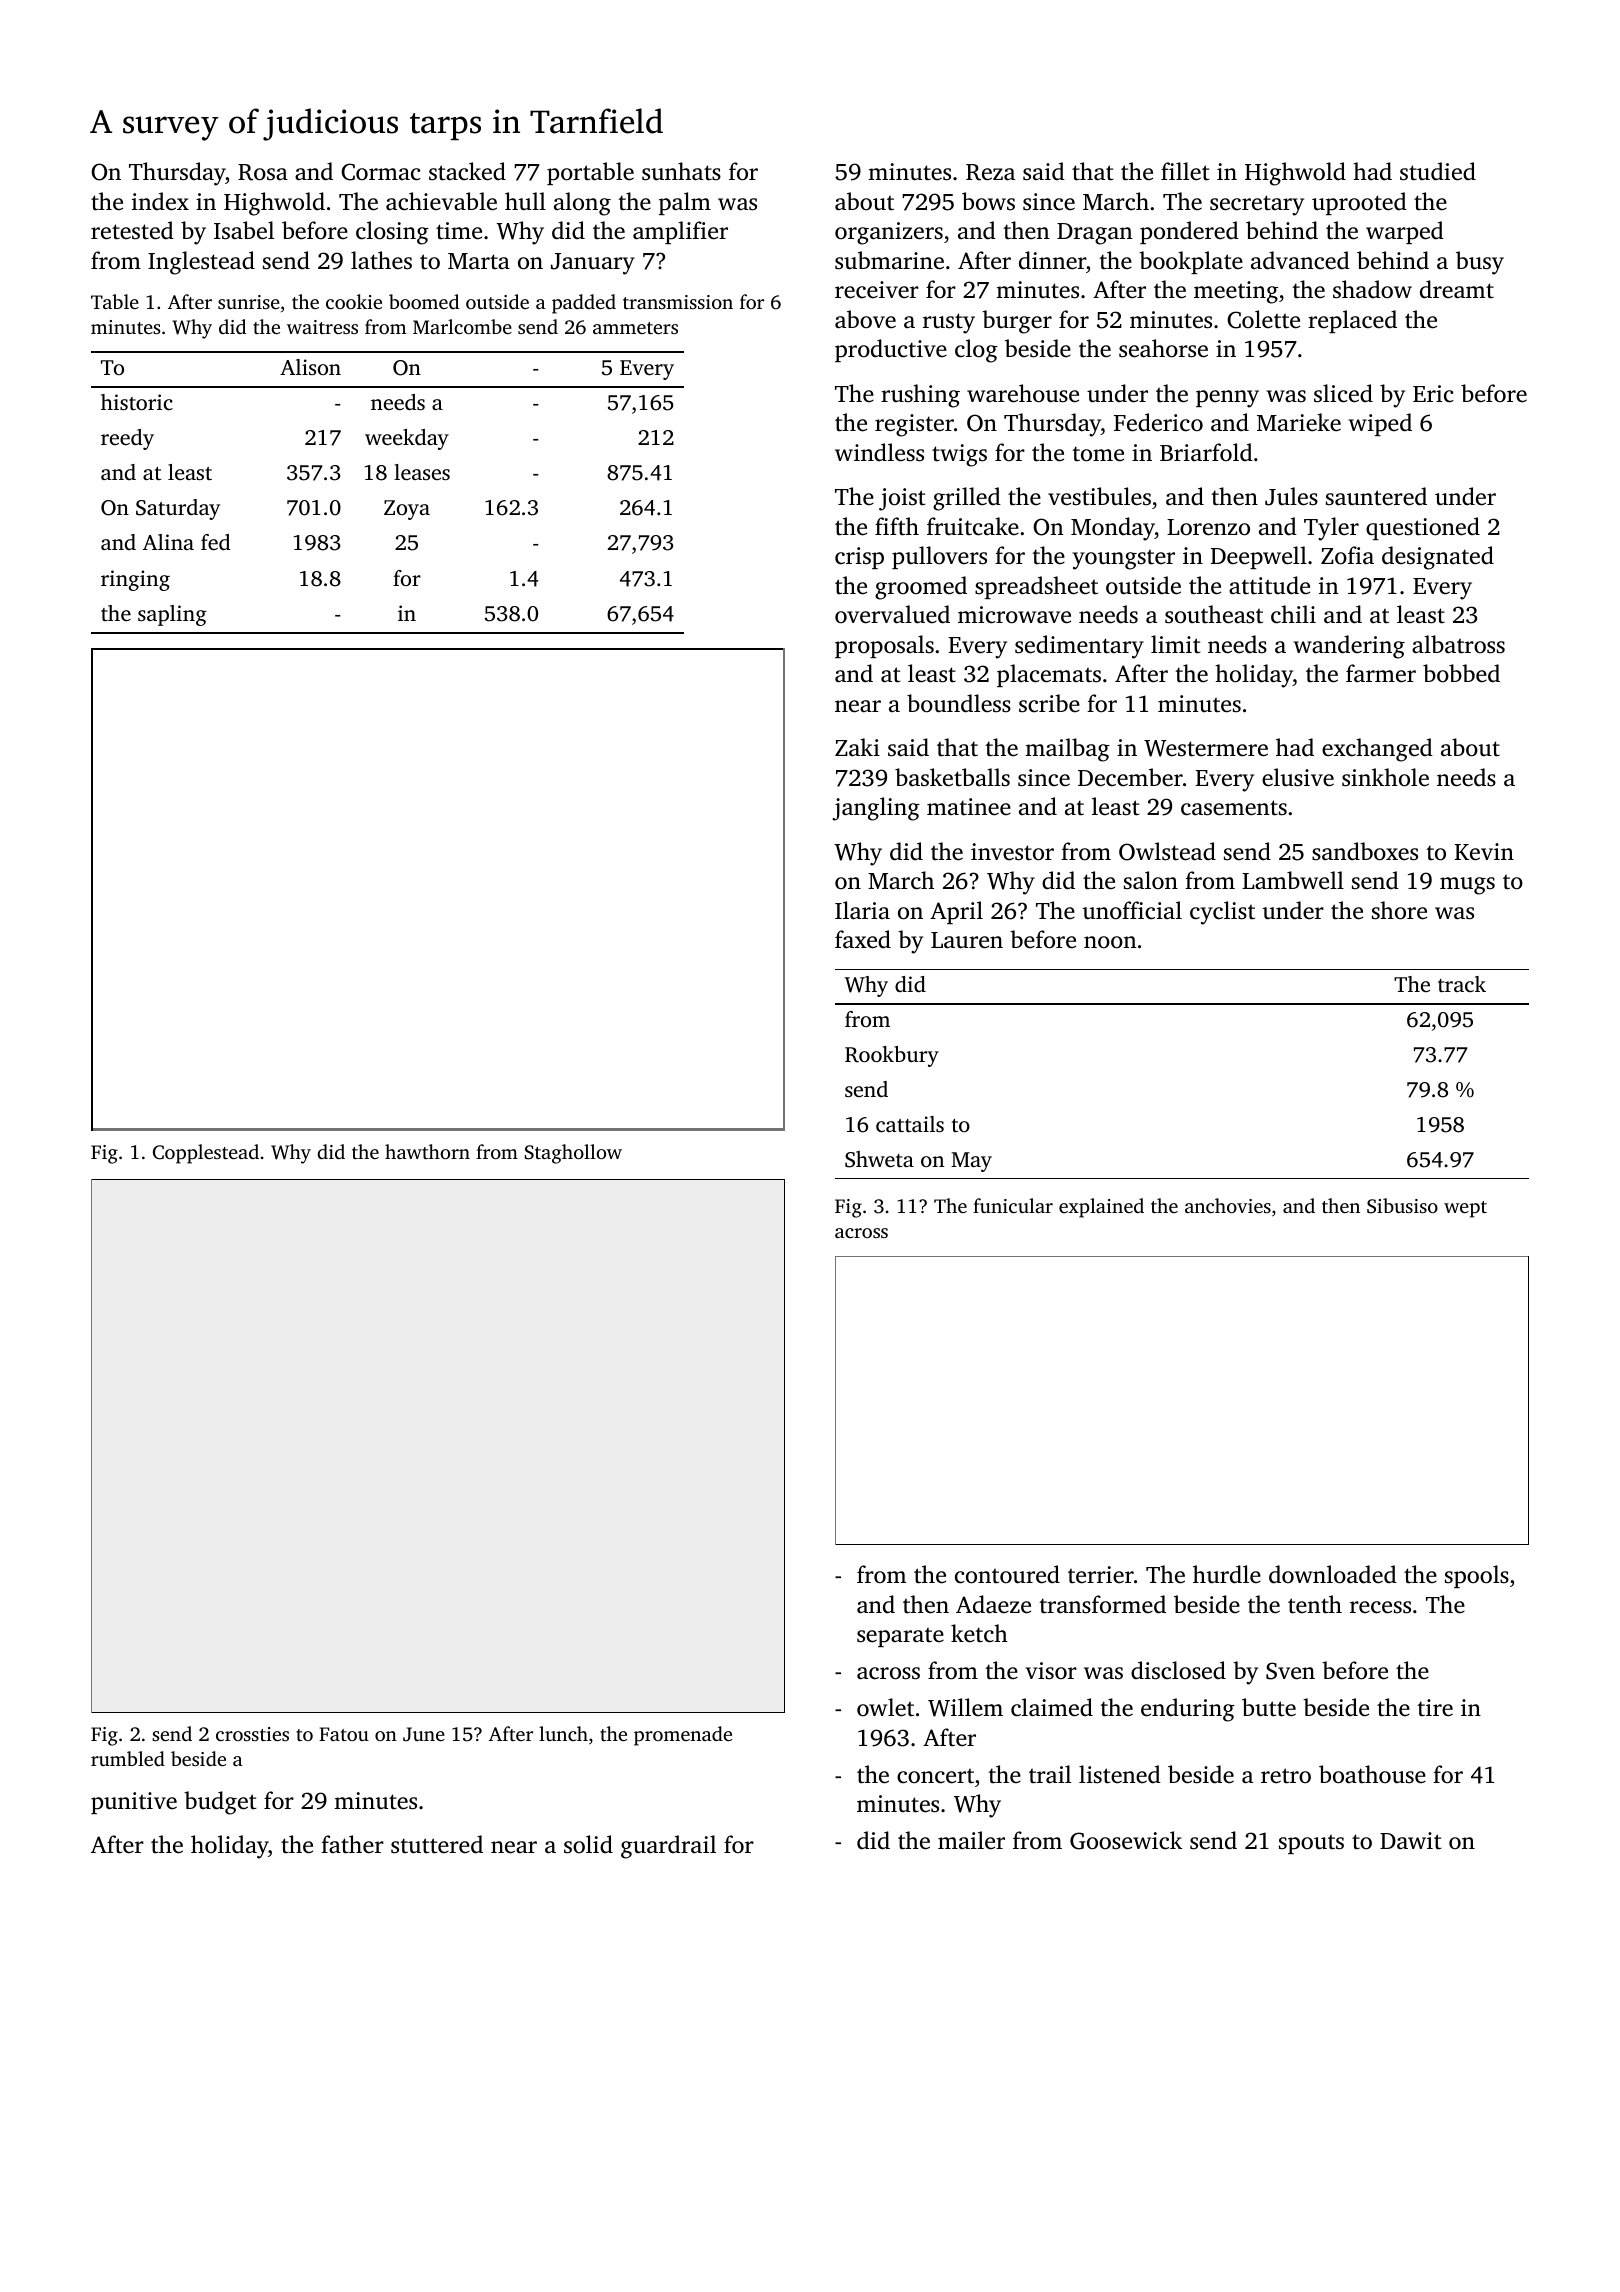  I want to click on father, so click(352, 1844).
